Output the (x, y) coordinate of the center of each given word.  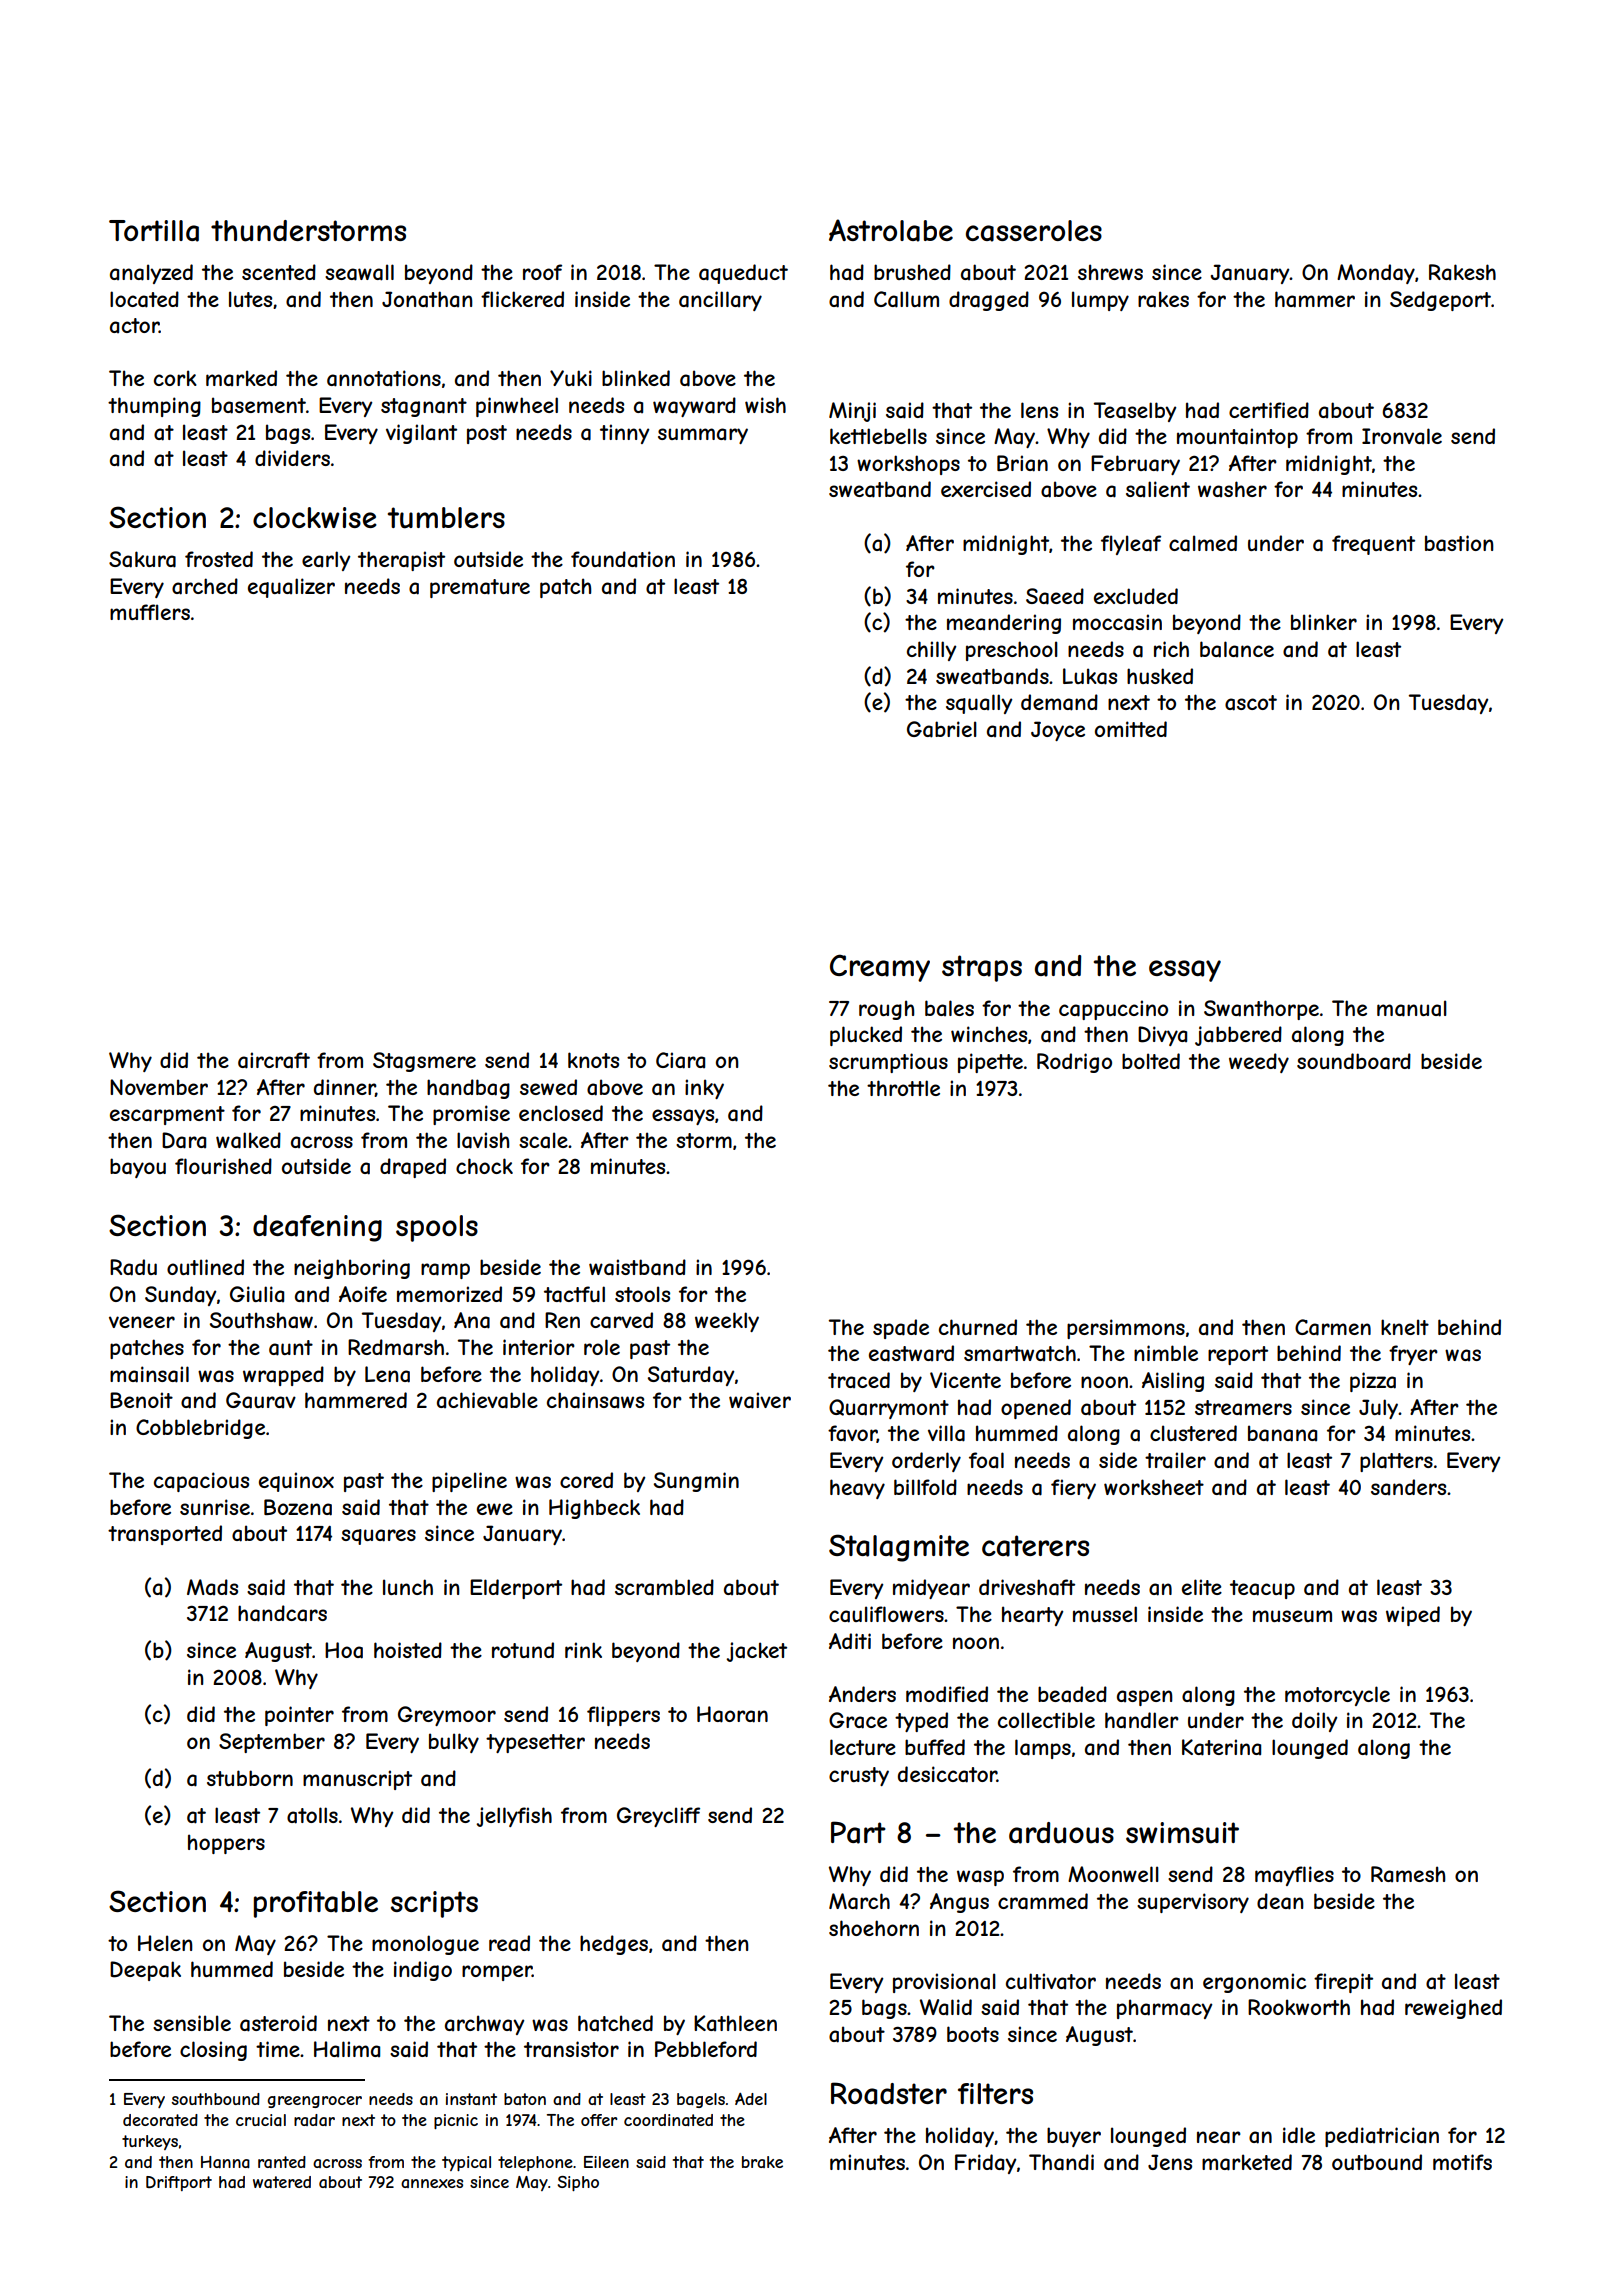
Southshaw (261, 1320)
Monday (1376, 274)
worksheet (1154, 1487)
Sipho (578, 2183)
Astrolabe (891, 230)
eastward (911, 1353)
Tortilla (154, 231)
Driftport (179, 2183)
